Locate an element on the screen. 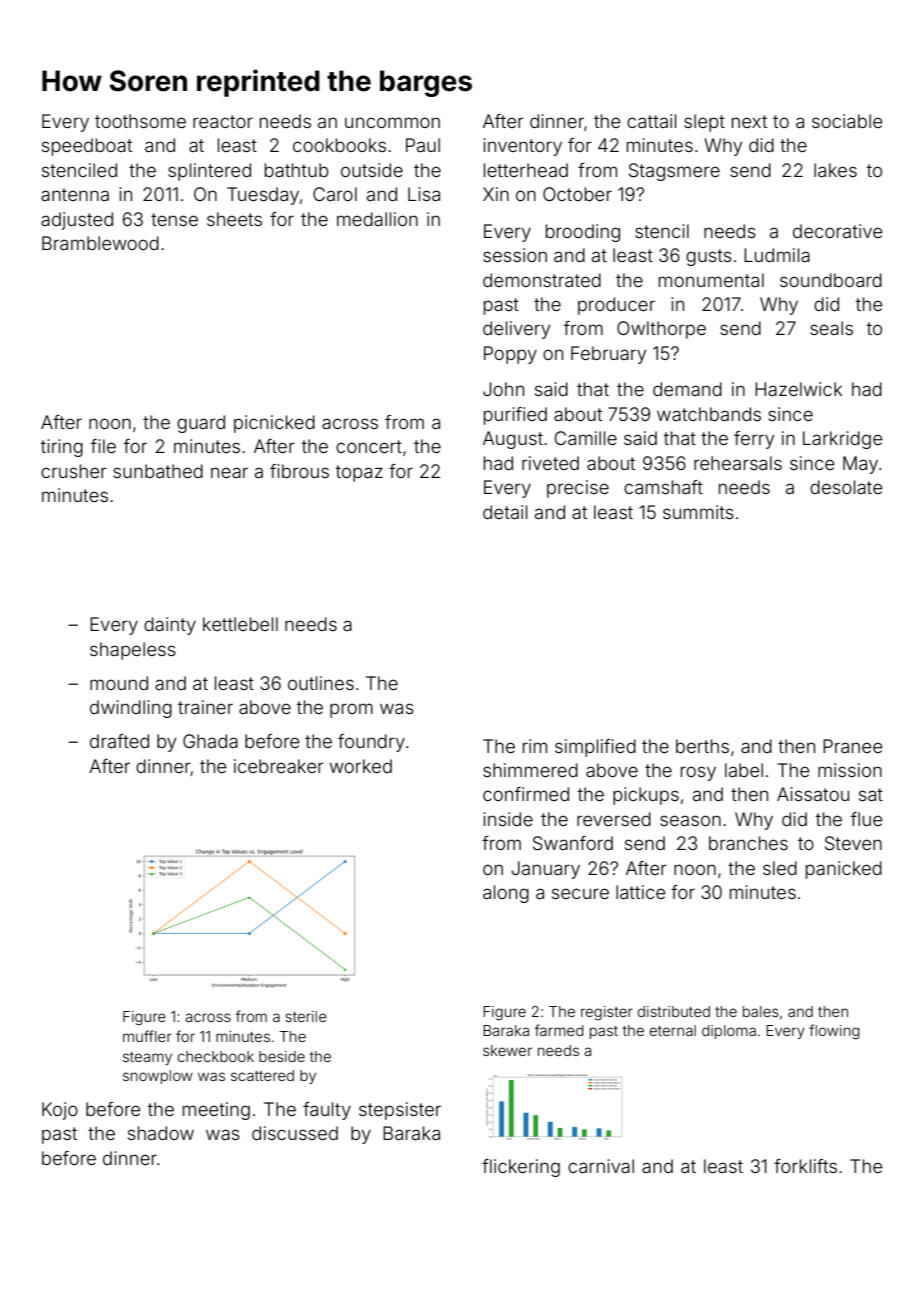  shadow is located at coordinates (161, 1133).
